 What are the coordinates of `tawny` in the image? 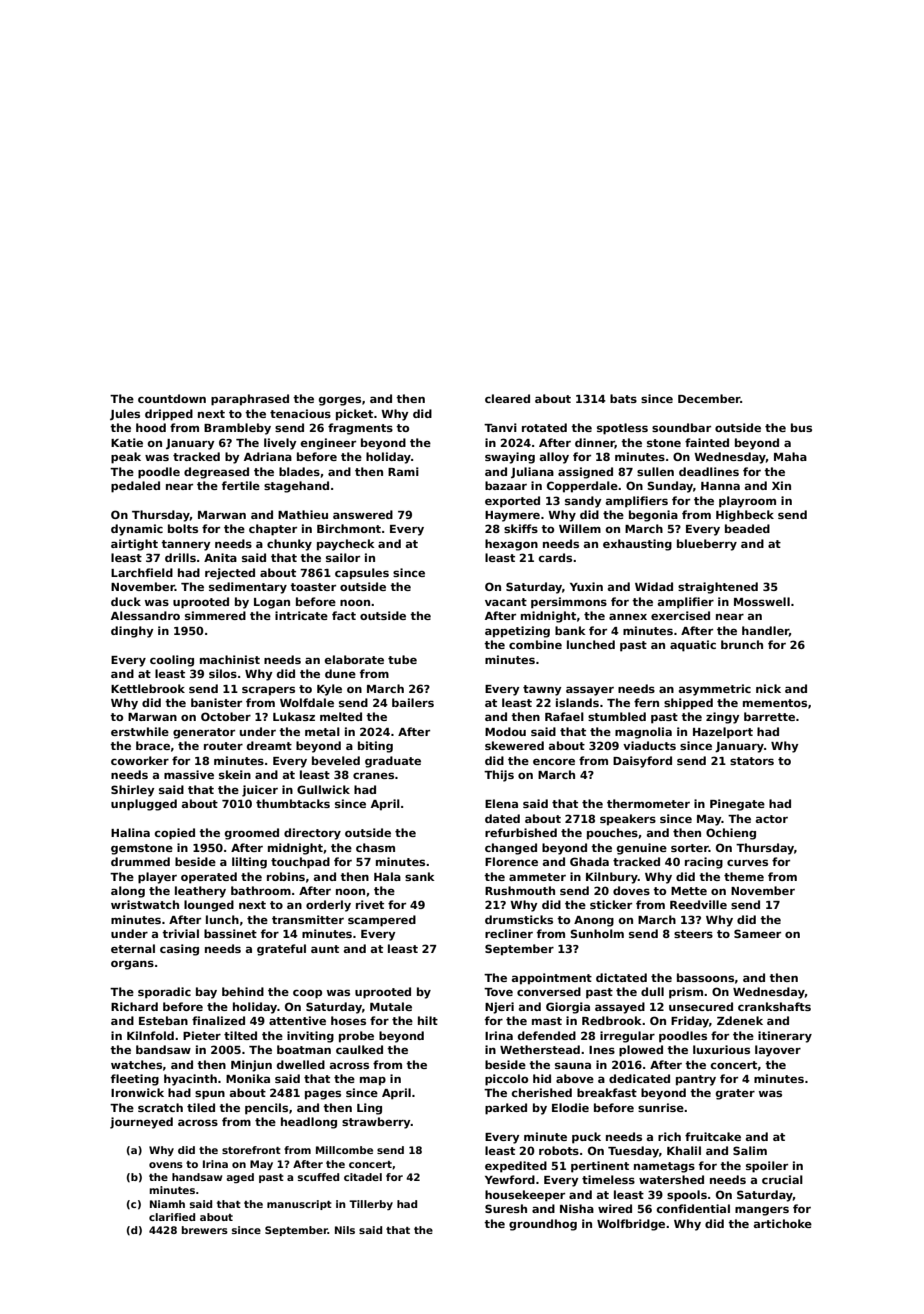 It's located at (542, 690).
